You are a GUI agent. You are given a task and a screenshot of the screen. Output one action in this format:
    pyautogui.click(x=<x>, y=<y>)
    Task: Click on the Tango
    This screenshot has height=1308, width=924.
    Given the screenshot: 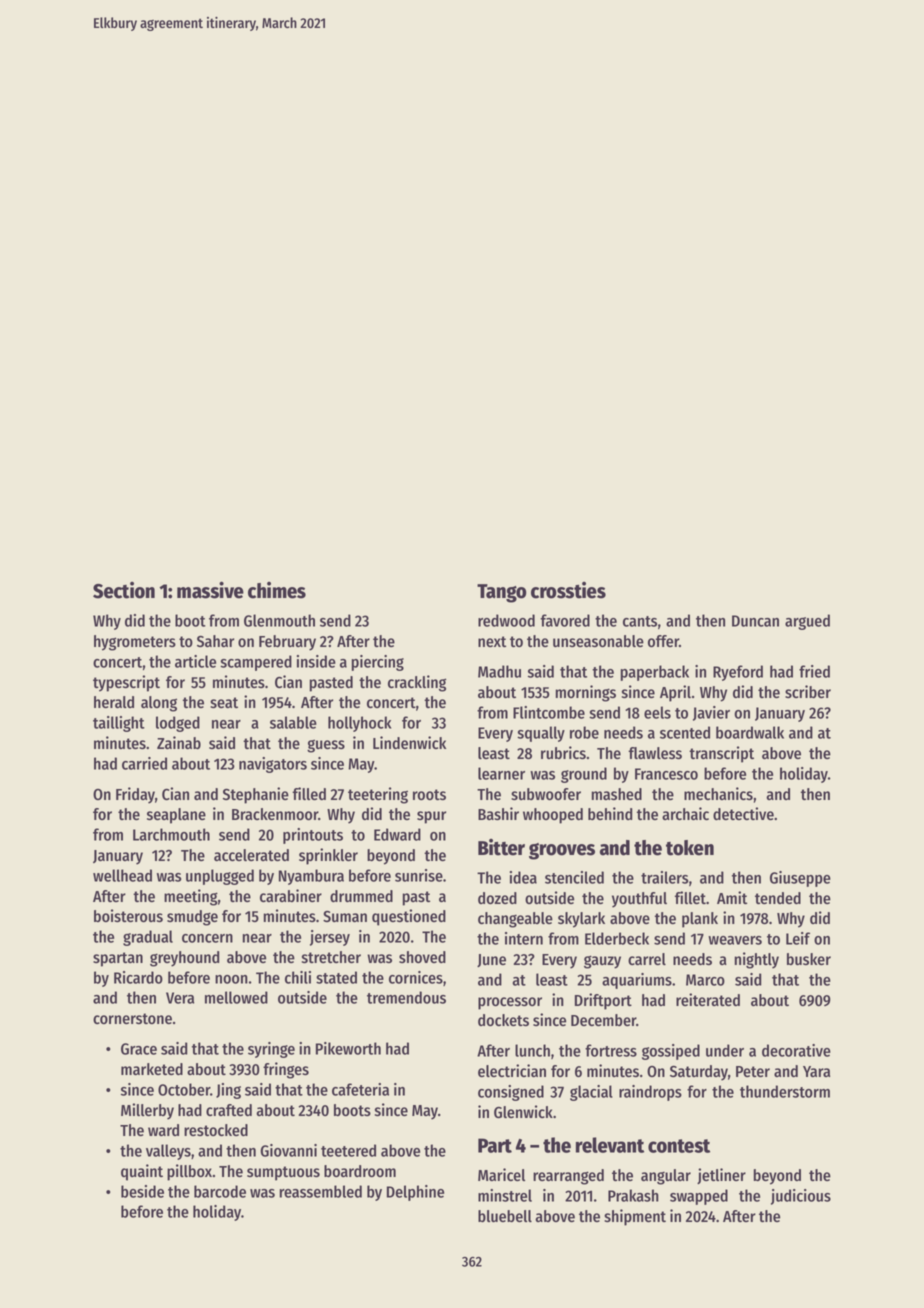 What is the action you would take?
    pyautogui.click(x=501, y=593)
